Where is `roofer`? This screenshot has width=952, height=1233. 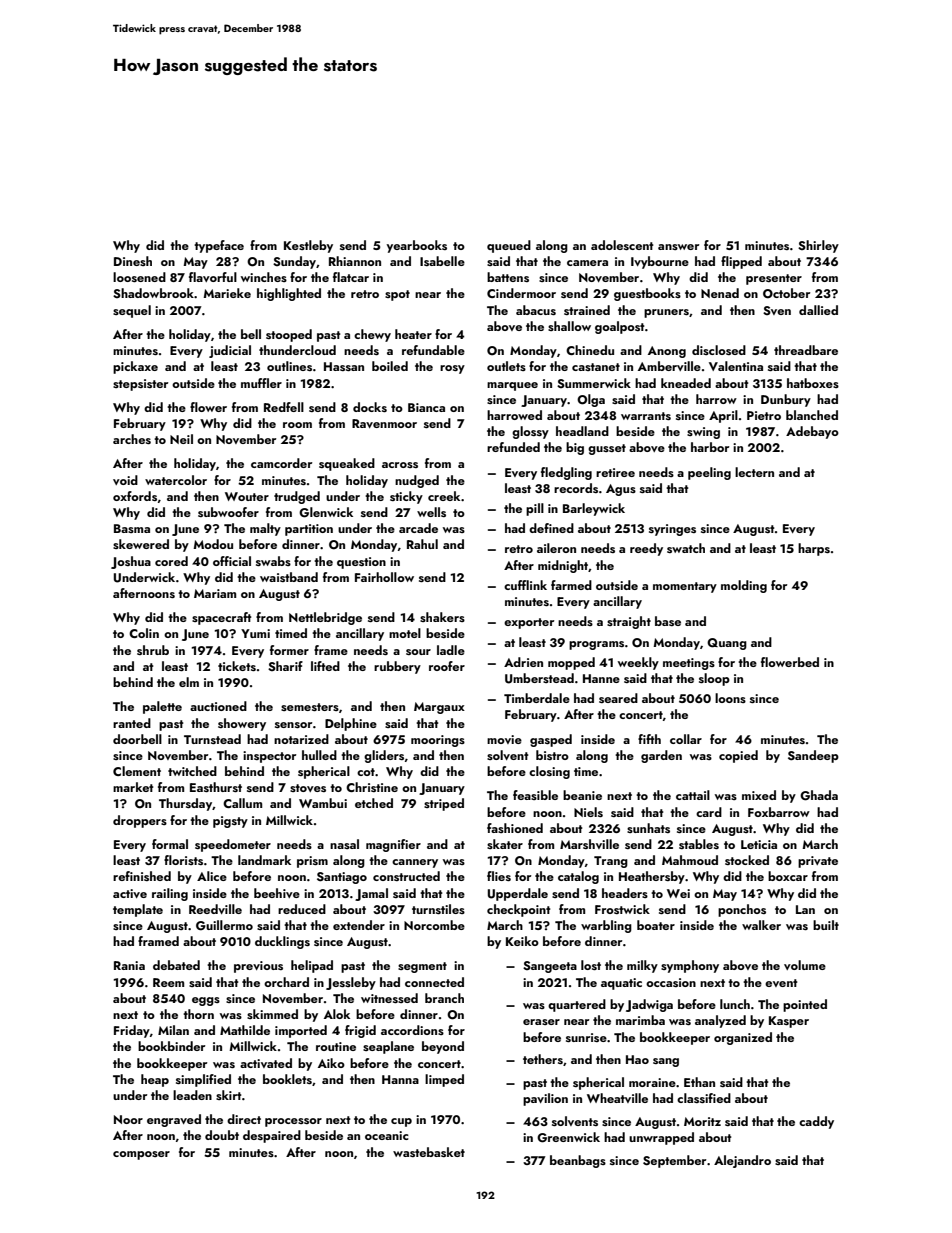
roofer is located at coordinates (447, 666).
